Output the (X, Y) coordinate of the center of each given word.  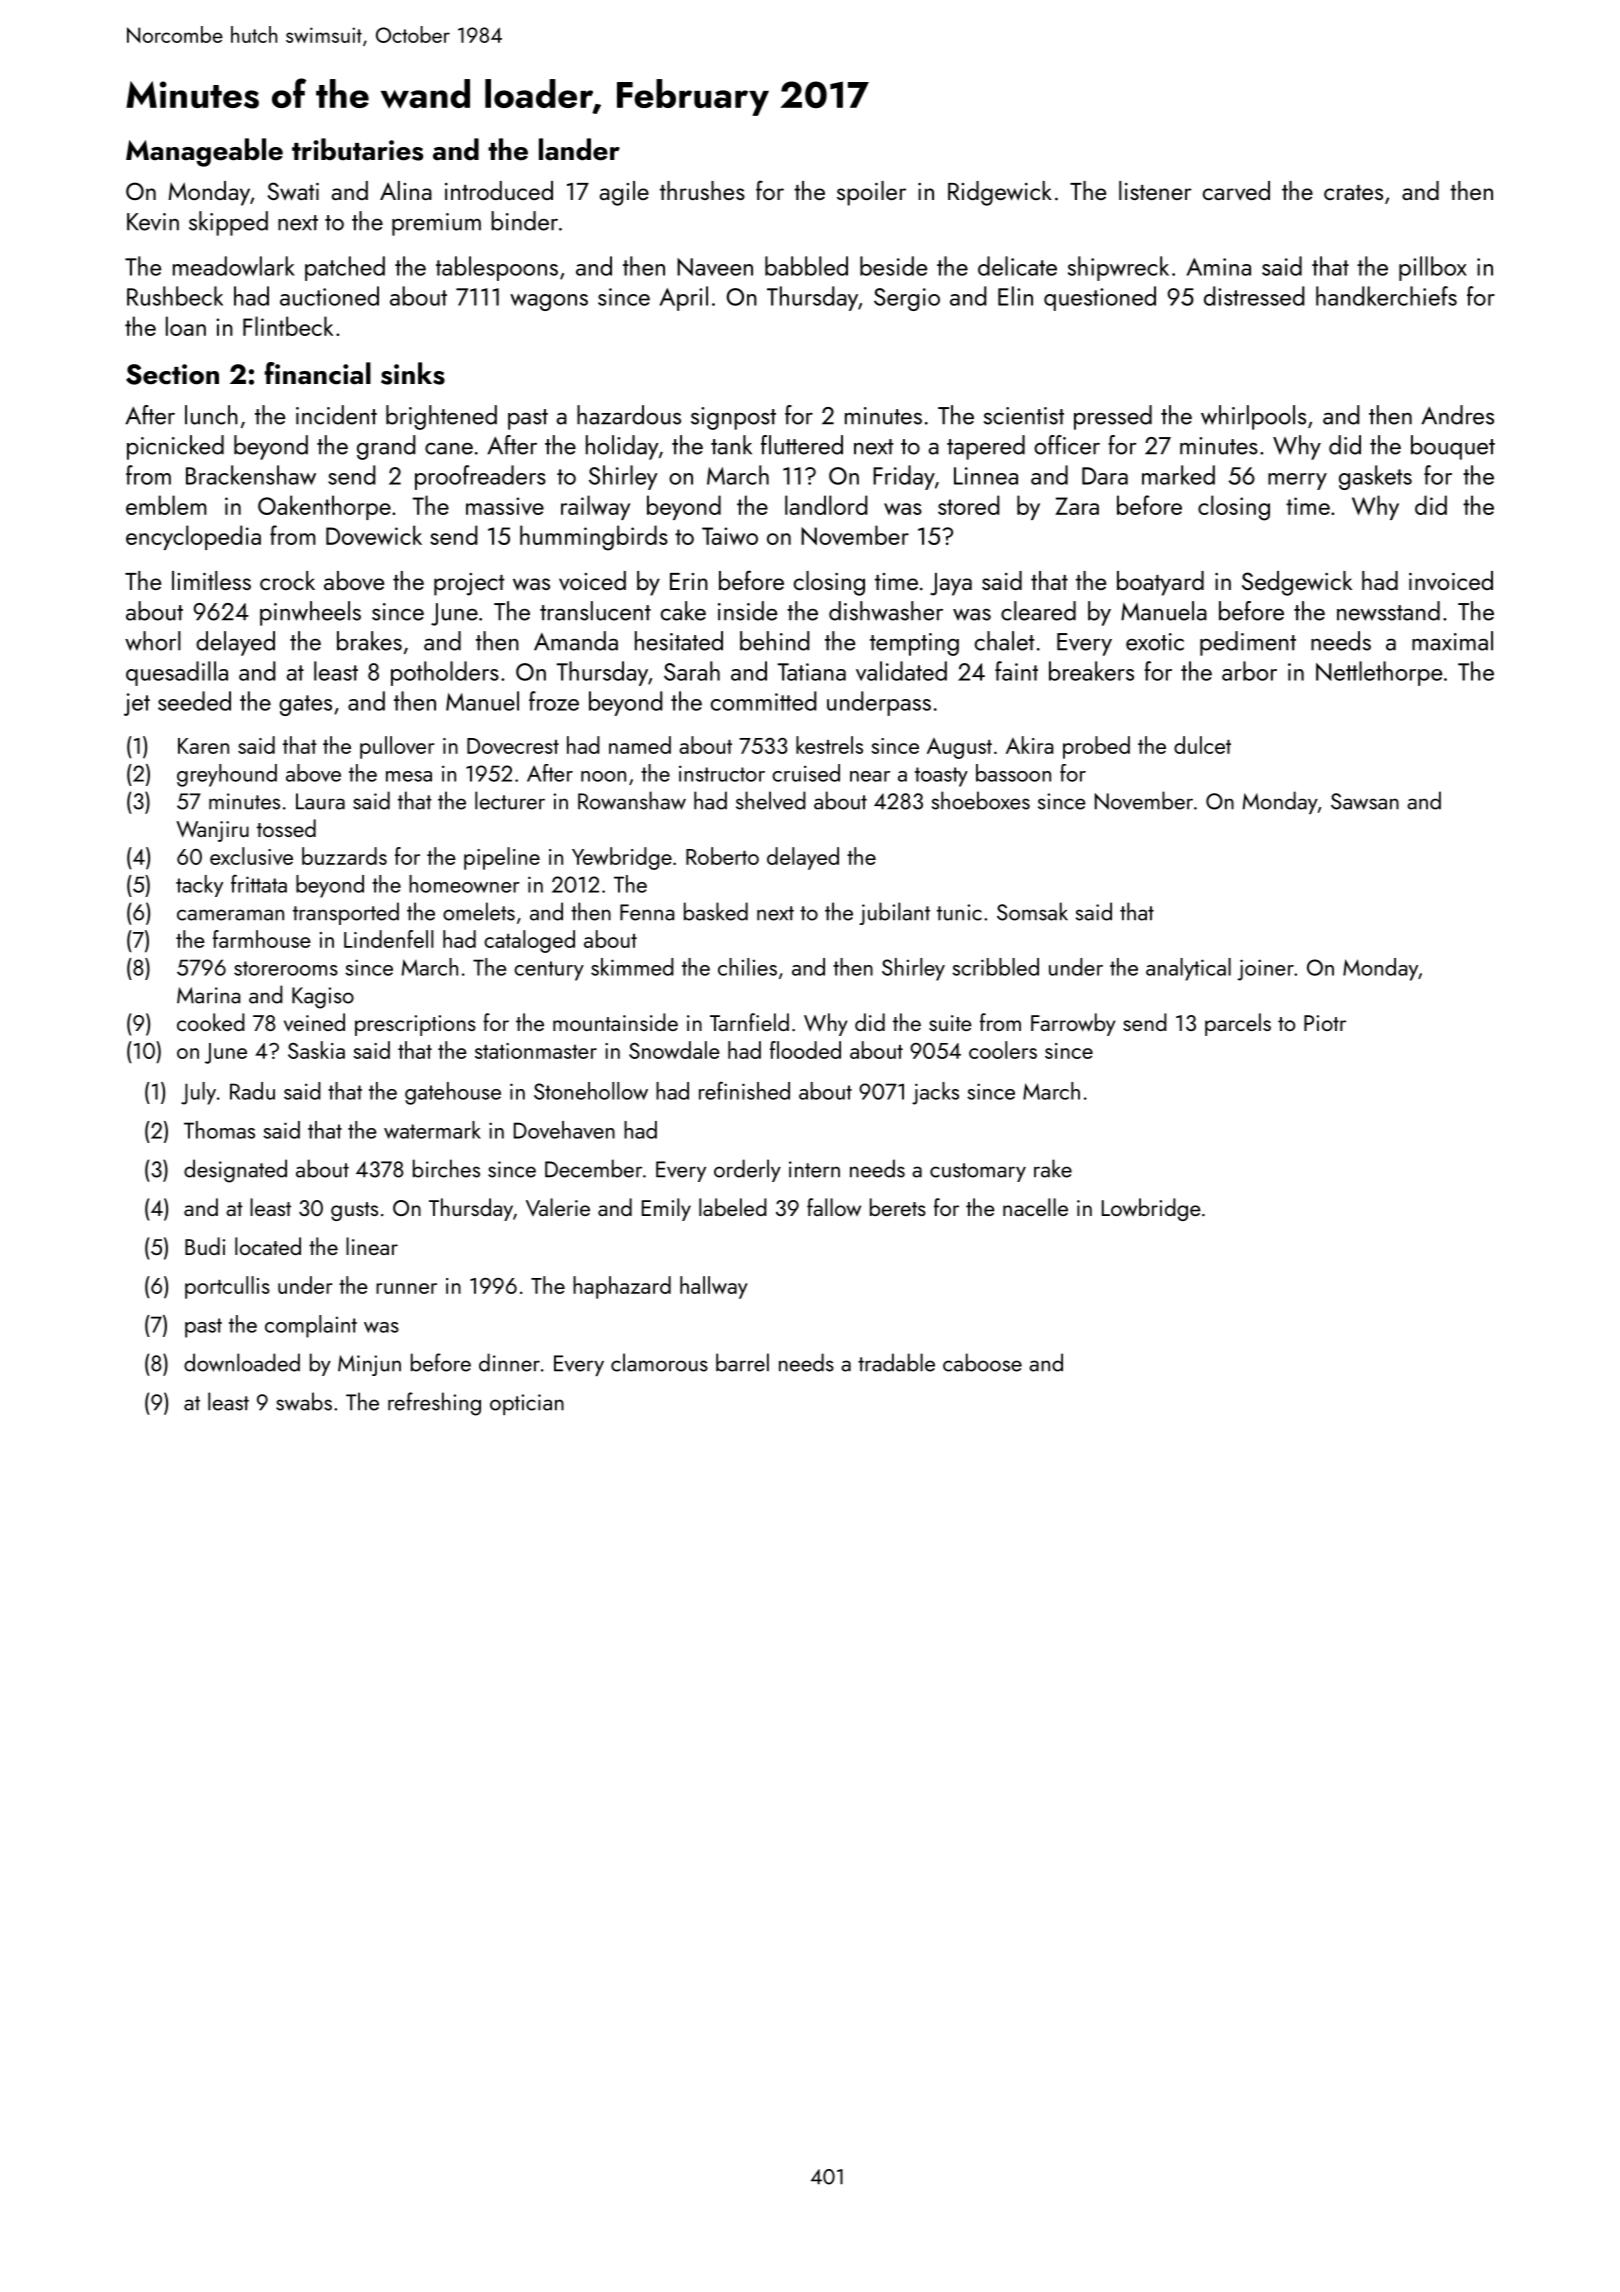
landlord (826, 505)
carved (1236, 191)
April (683, 298)
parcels (1238, 1024)
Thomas (219, 1130)
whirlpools (1253, 417)
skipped (228, 223)
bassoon (1013, 773)
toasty (941, 777)
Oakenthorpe (324, 507)
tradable (896, 1362)
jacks (935, 1093)
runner (406, 1288)
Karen (203, 746)
